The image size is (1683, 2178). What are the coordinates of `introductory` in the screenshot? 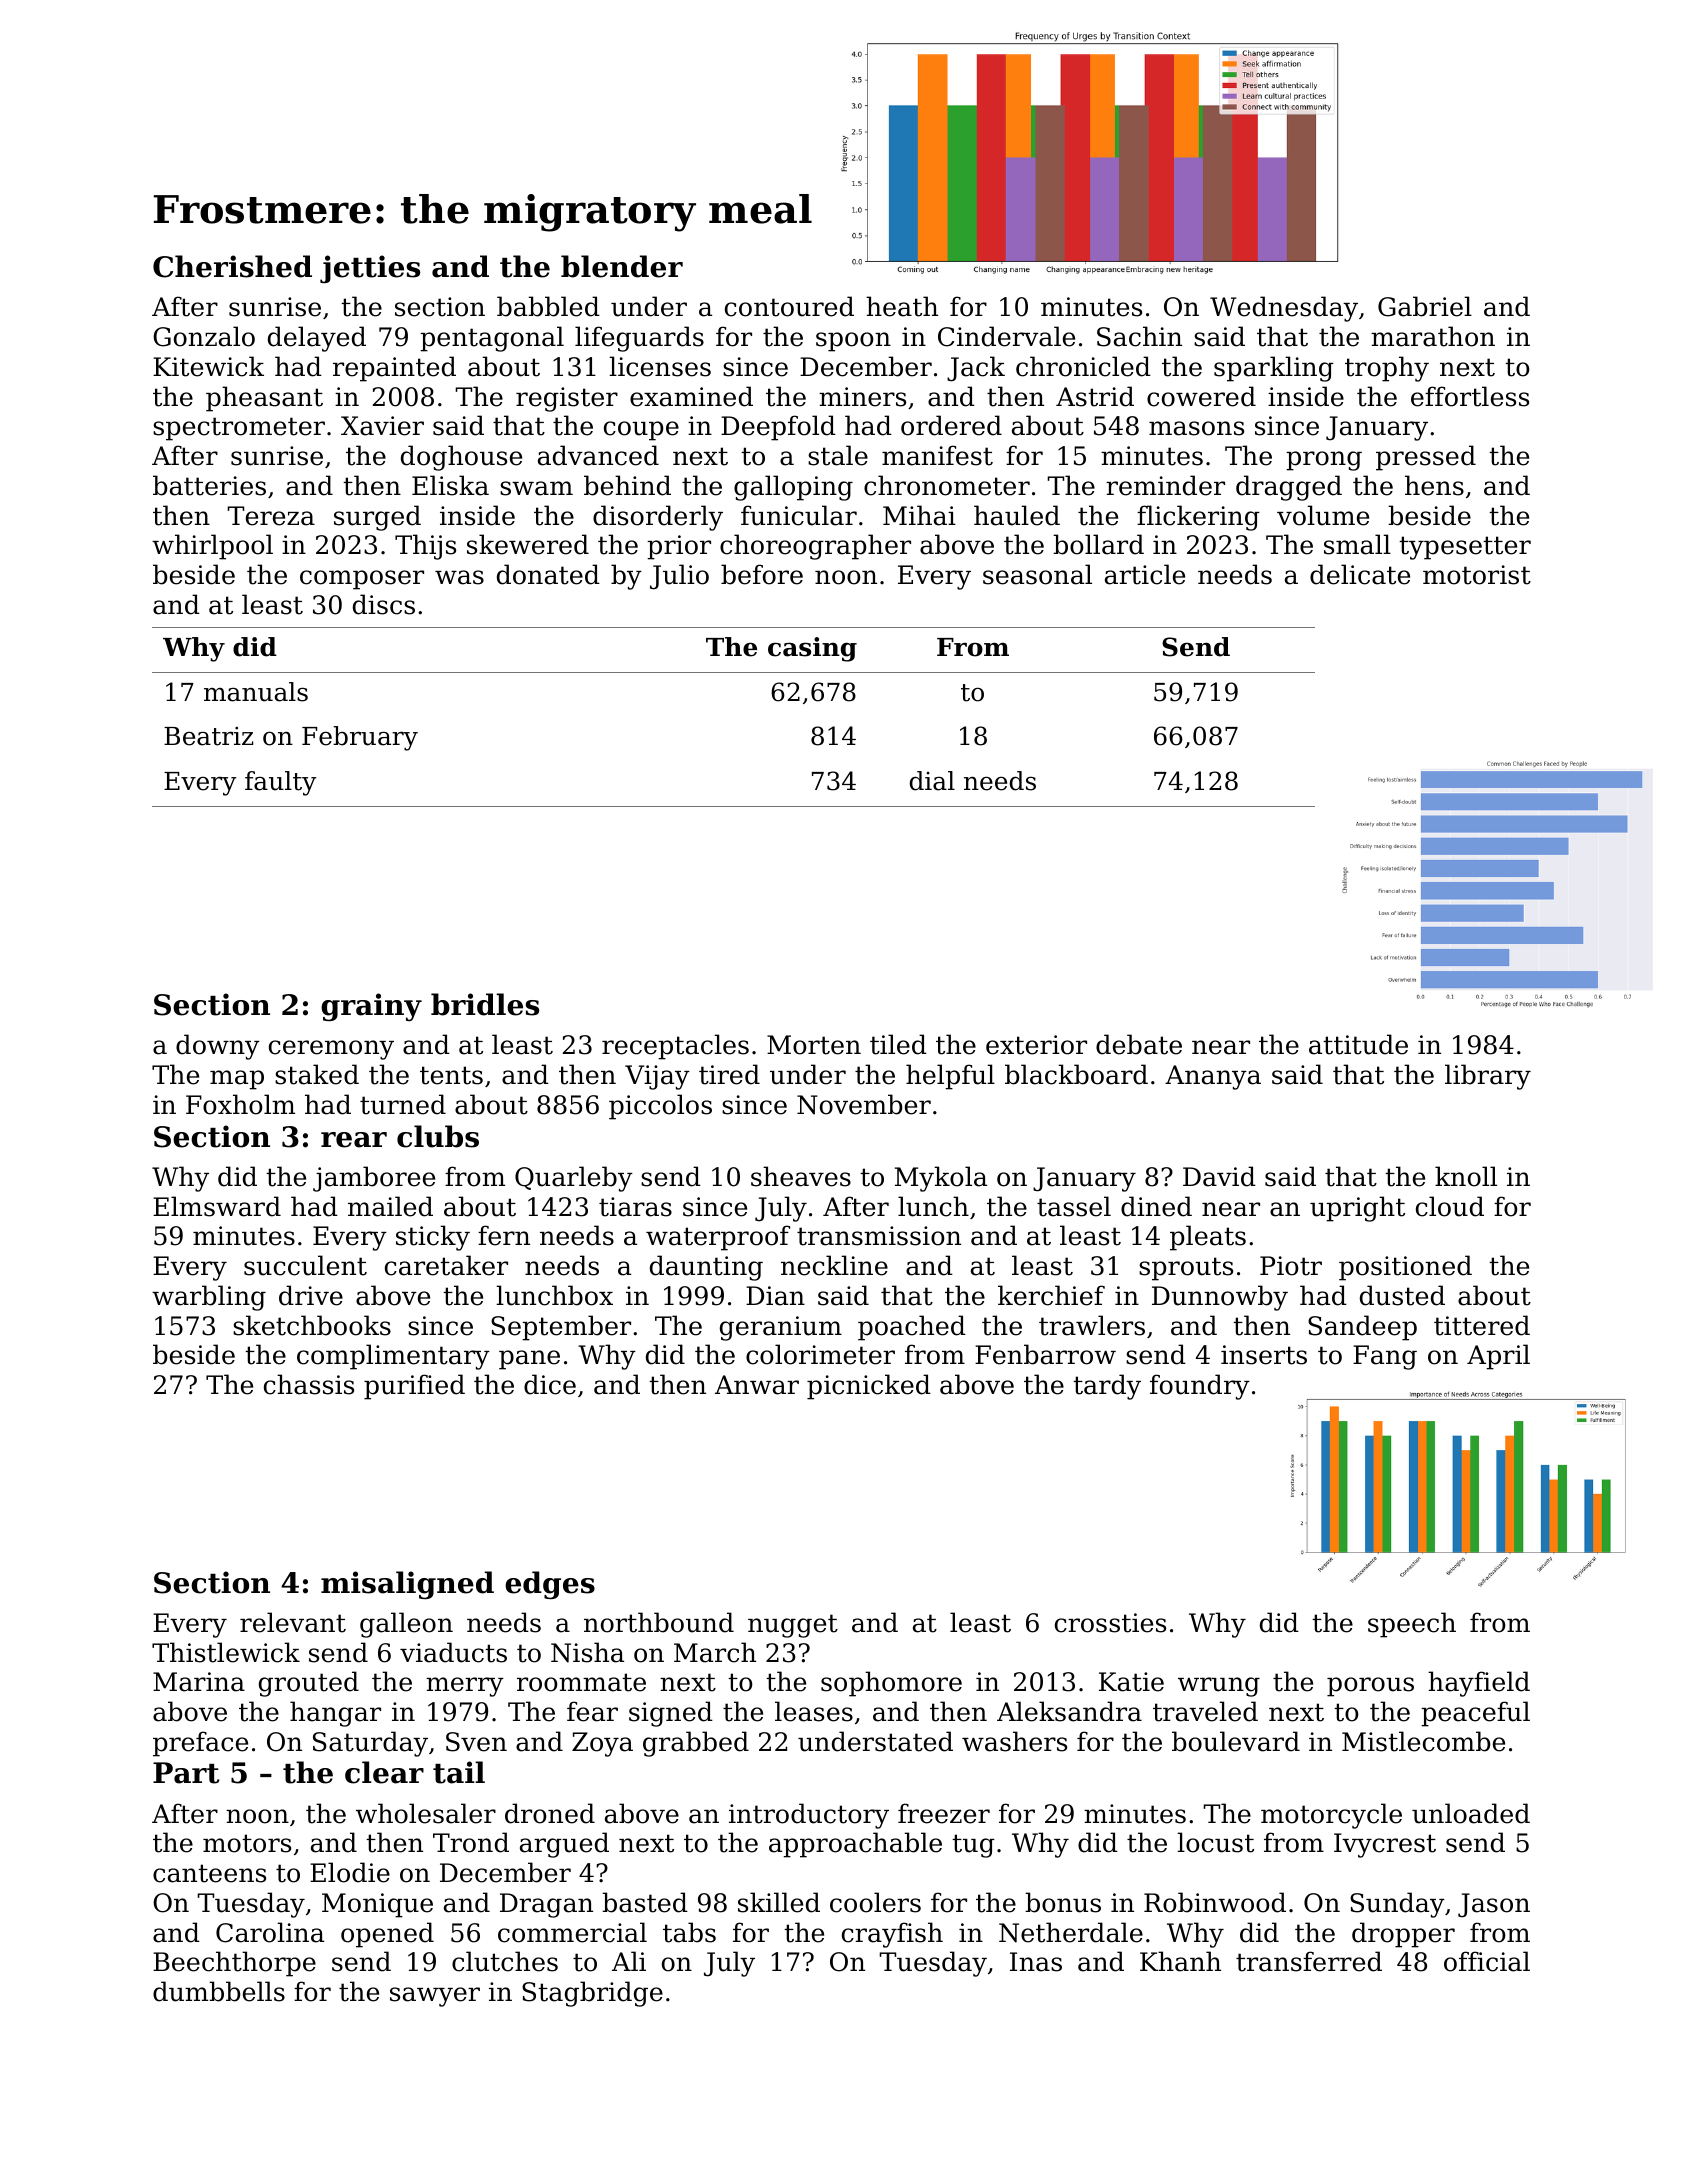 It's located at (809, 1816).
